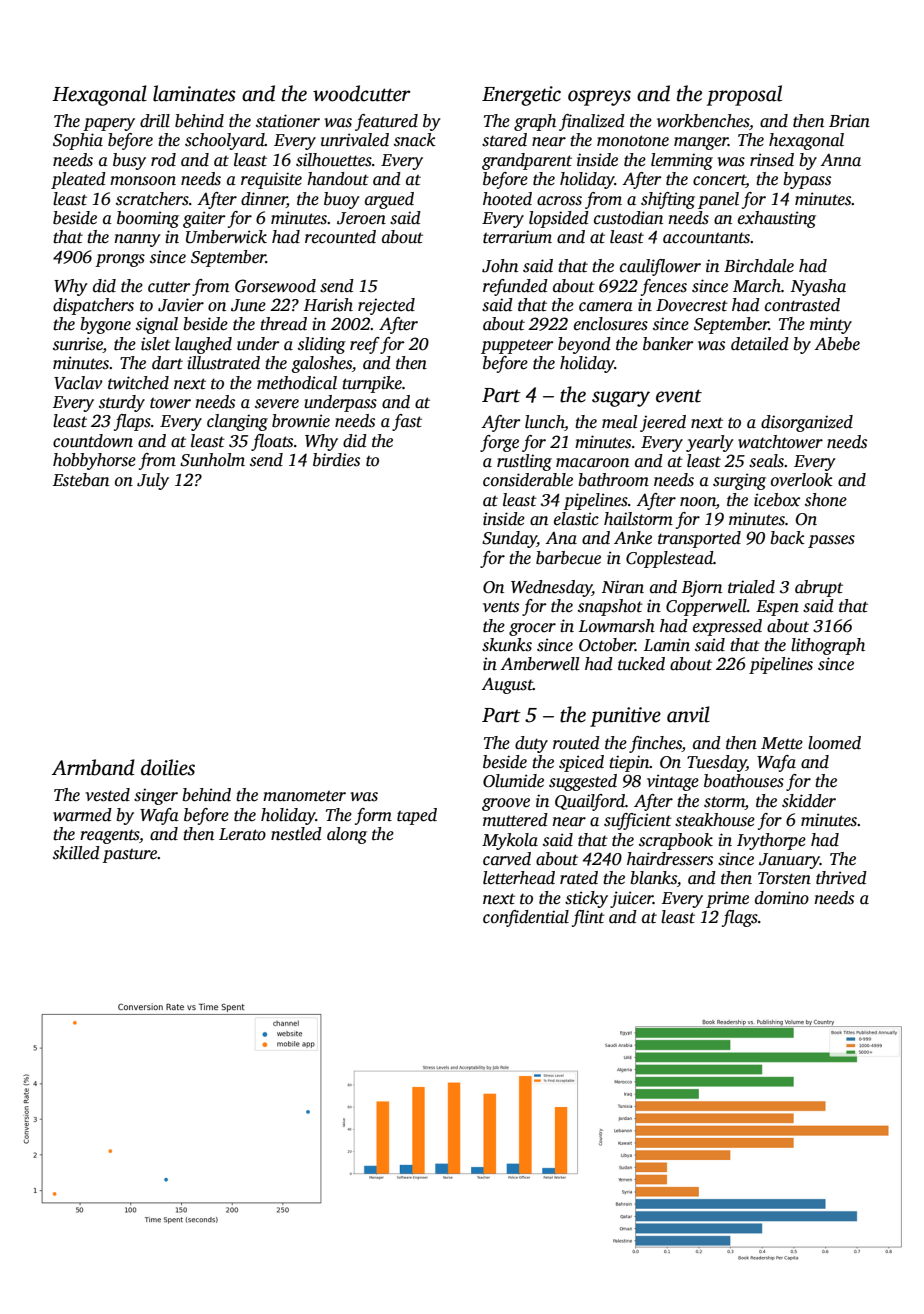 The width and height of the screenshot is (924, 1314). Describe the element at coordinates (698, 502) in the screenshot. I see `noon` at that location.
